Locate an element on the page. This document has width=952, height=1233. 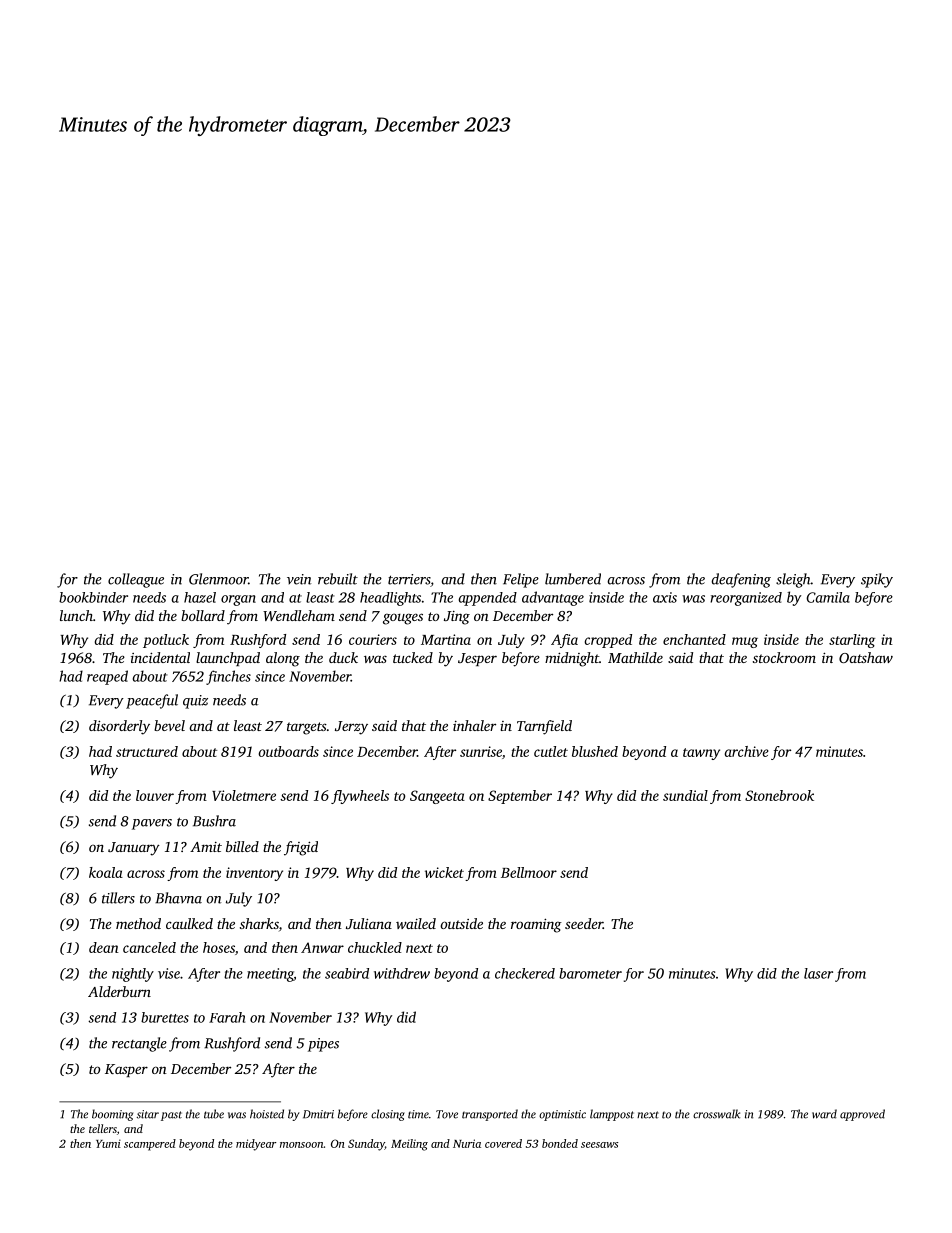
pipes is located at coordinates (323, 1045).
